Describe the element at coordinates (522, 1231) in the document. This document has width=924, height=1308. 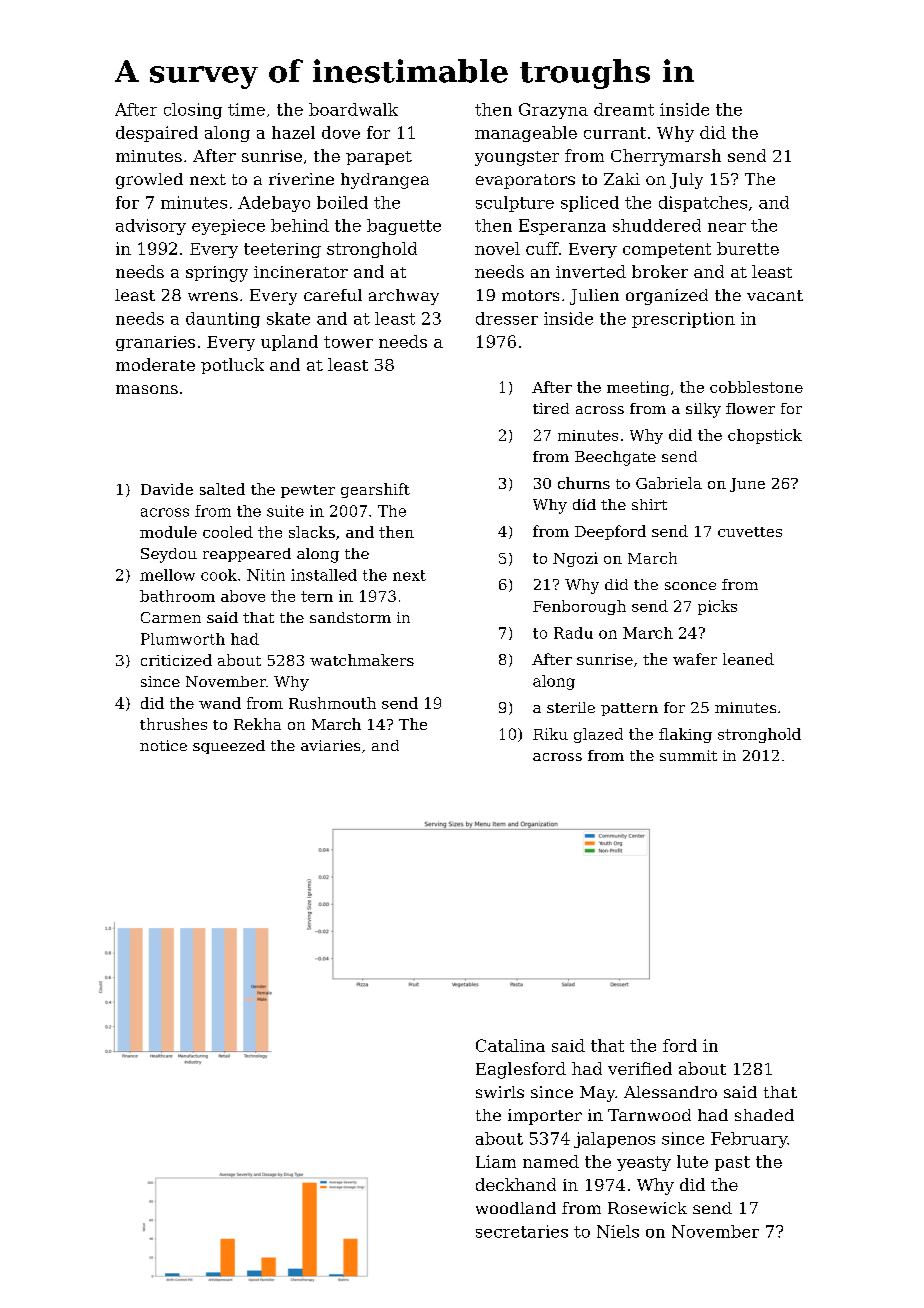
I see `secretaries` at that location.
